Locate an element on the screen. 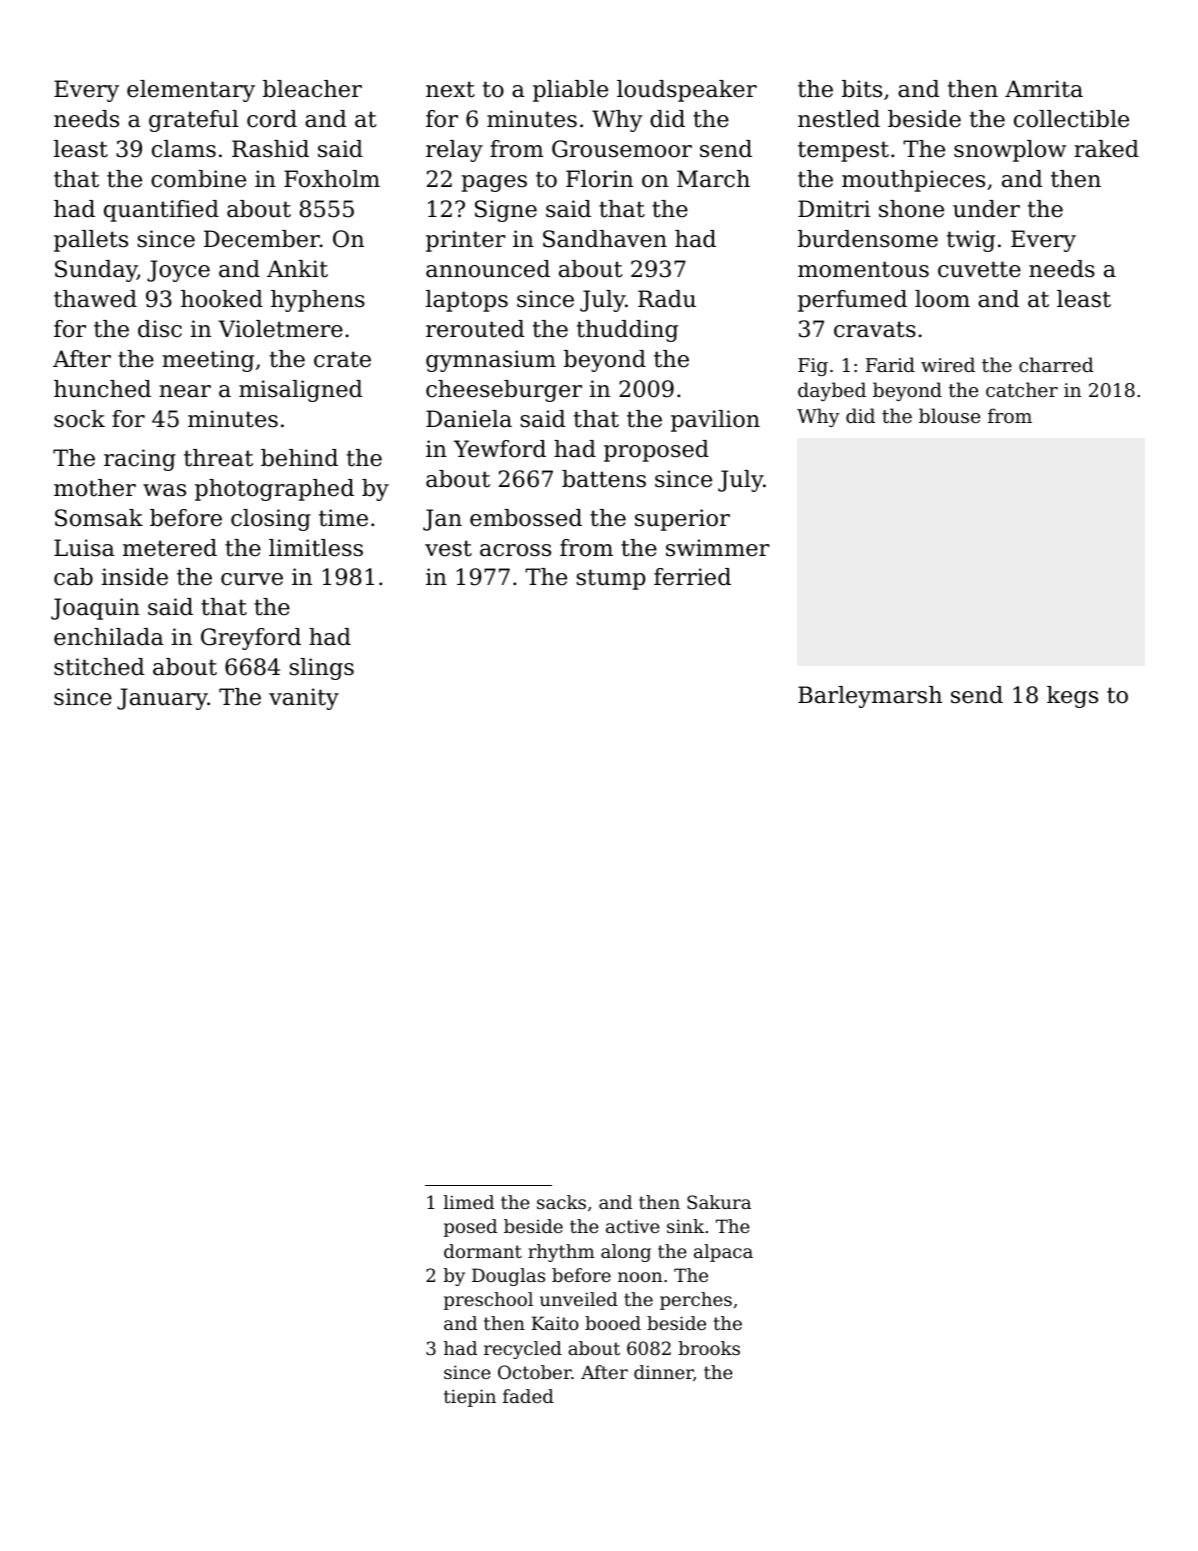  Barleymarsh is located at coordinates (870, 697).
